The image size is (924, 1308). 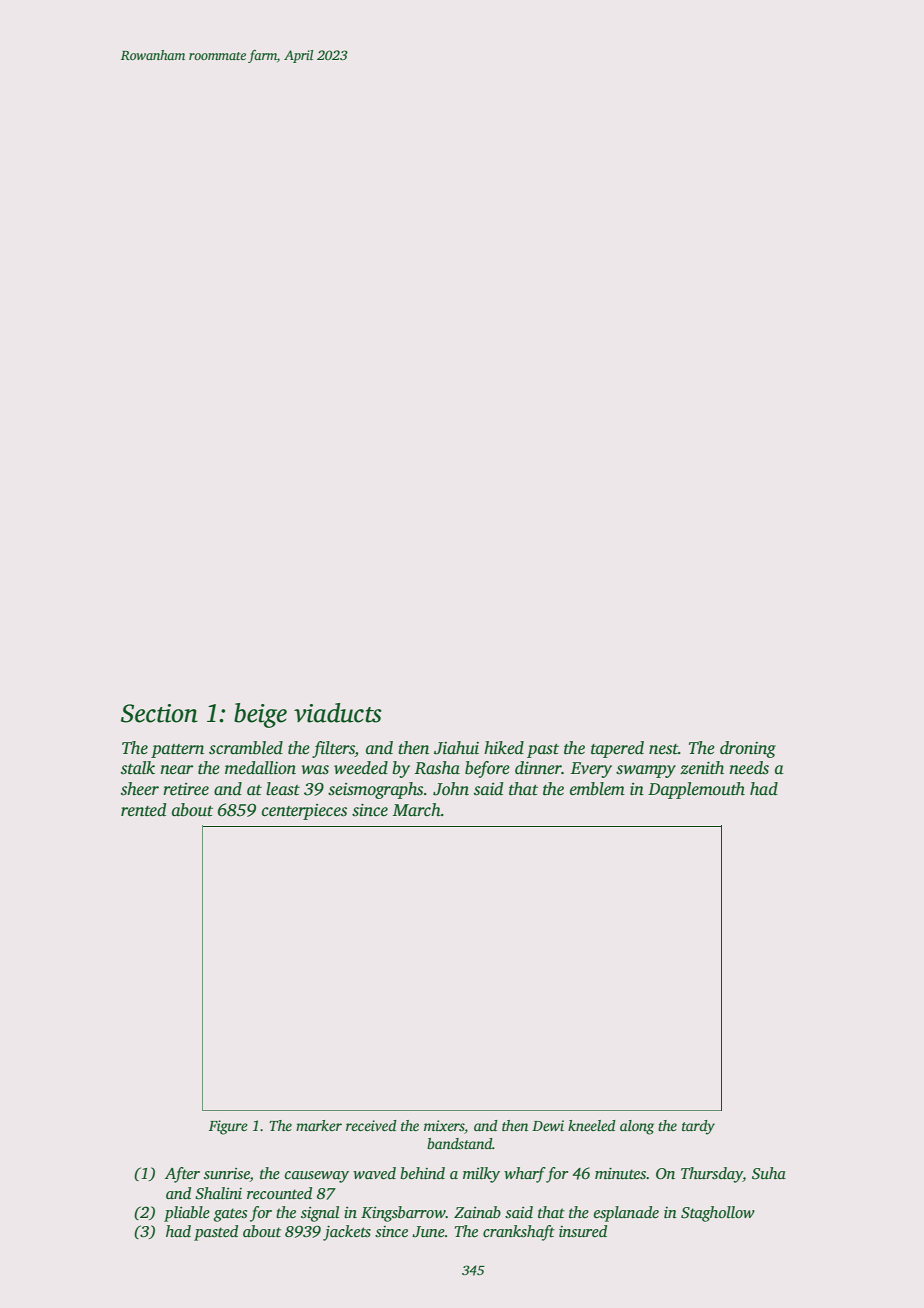 What do you see at coordinates (138, 768) in the screenshot?
I see `stalk` at bounding box center [138, 768].
